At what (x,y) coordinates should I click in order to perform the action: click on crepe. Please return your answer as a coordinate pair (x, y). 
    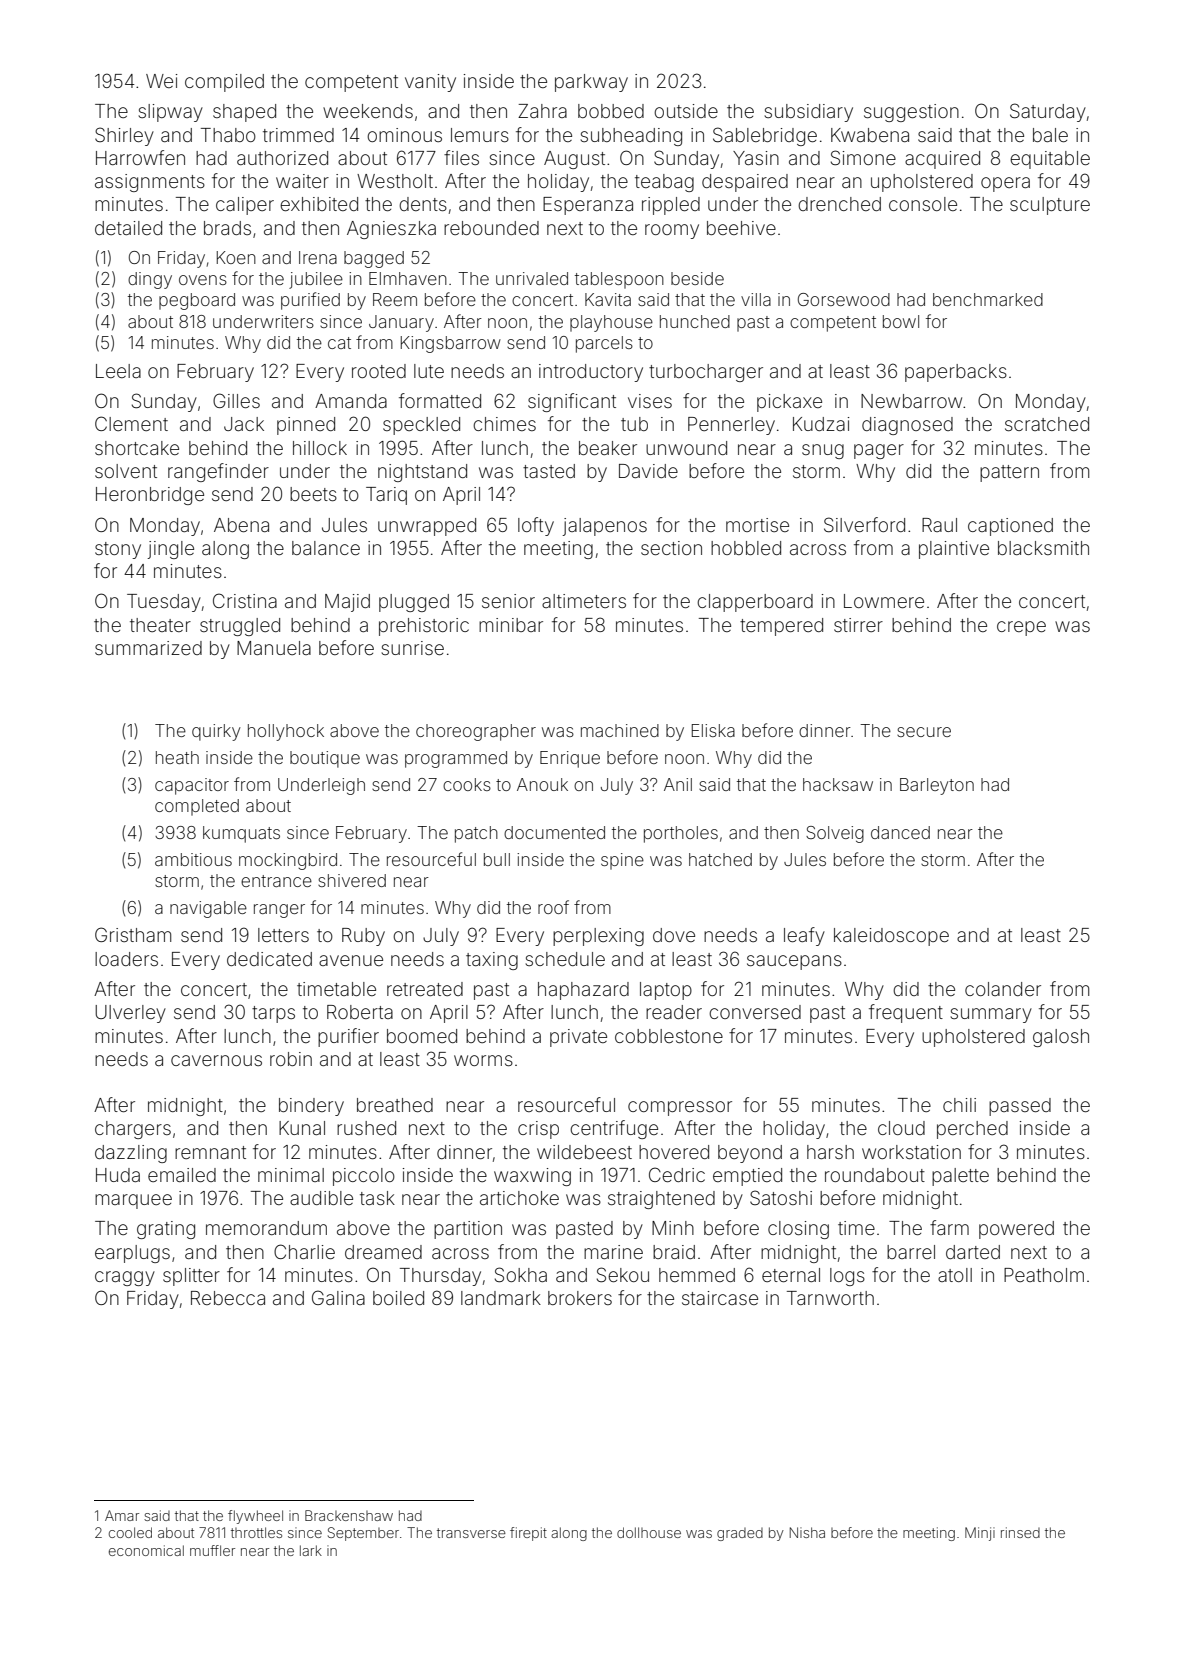
    Looking at the image, I should click on (1021, 628).
